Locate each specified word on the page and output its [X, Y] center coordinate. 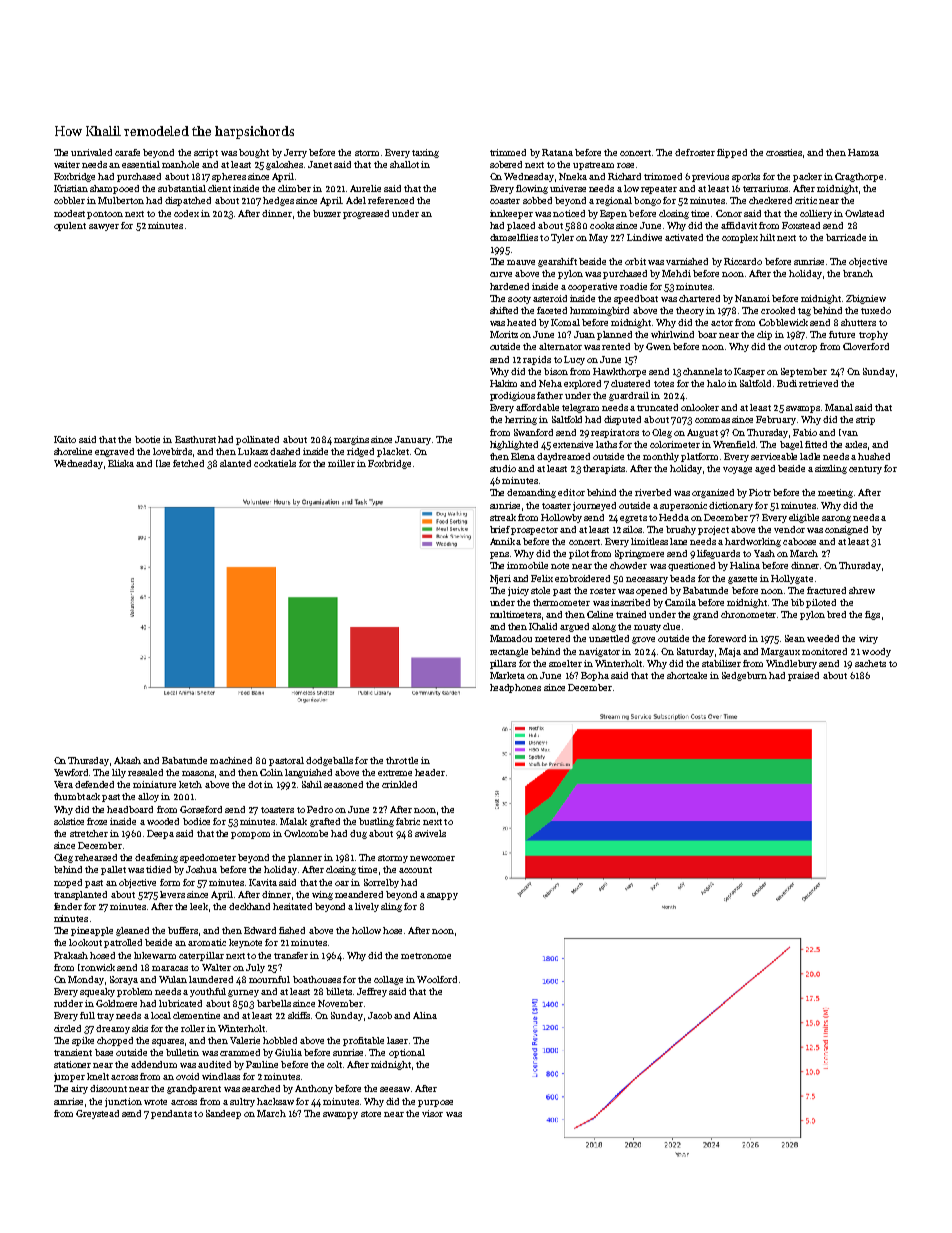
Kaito [65, 439]
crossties [784, 152]
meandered [359, 894]
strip [865, 420]
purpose [435, 1103]
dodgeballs [329, 761]
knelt [98, 1076]
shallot [404, 164]
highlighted [514, 445]
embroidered [582, 578]
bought [254, 153]
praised [803, 676]
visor [432, 1113]
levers [172, 894]
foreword [727, 638]
